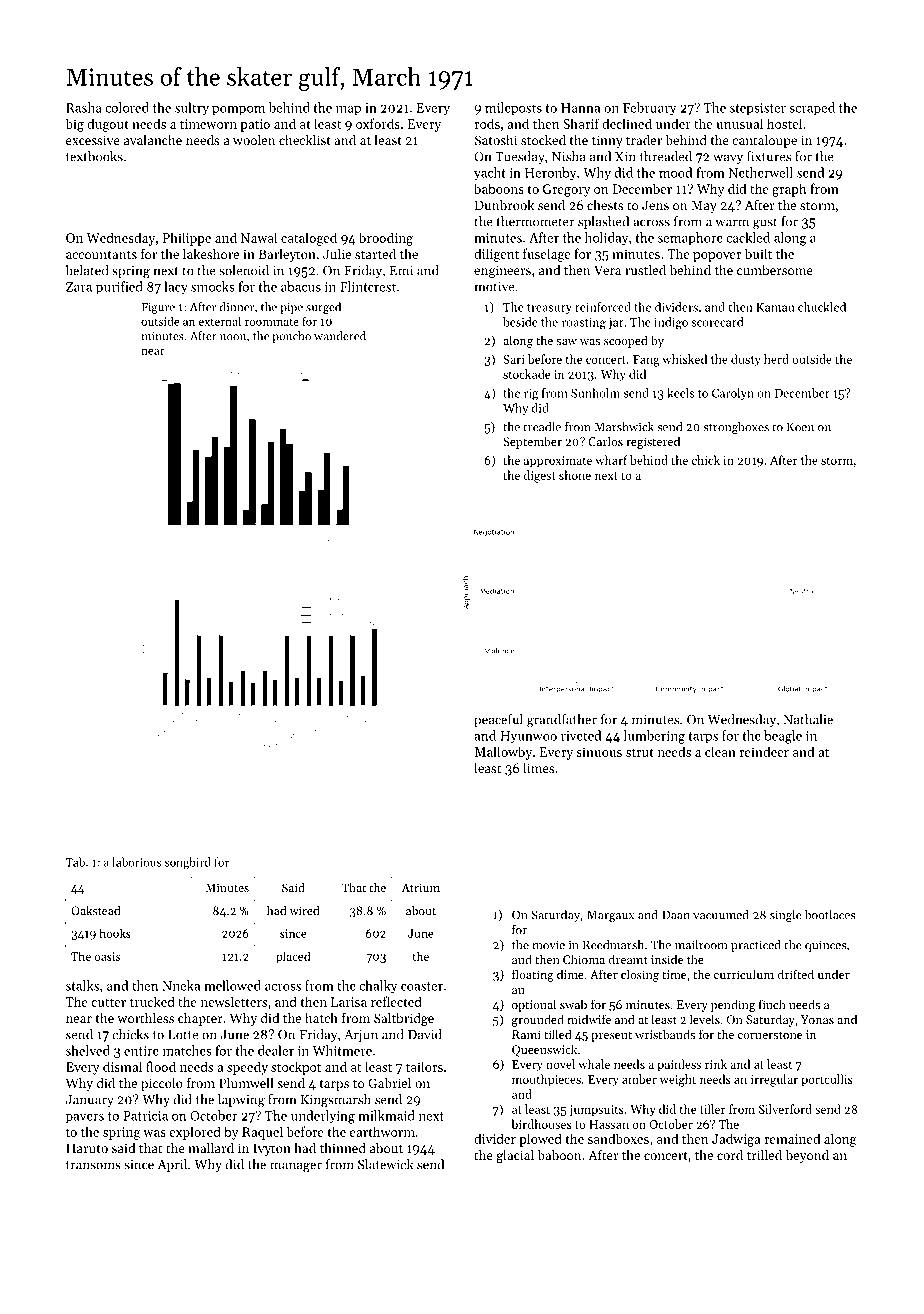 This screenshot has width=924, height=1314. What do you see at coordinates (95, 910) in the screenshot?
I see `Oakstead` at bounding box center [95, 910].
